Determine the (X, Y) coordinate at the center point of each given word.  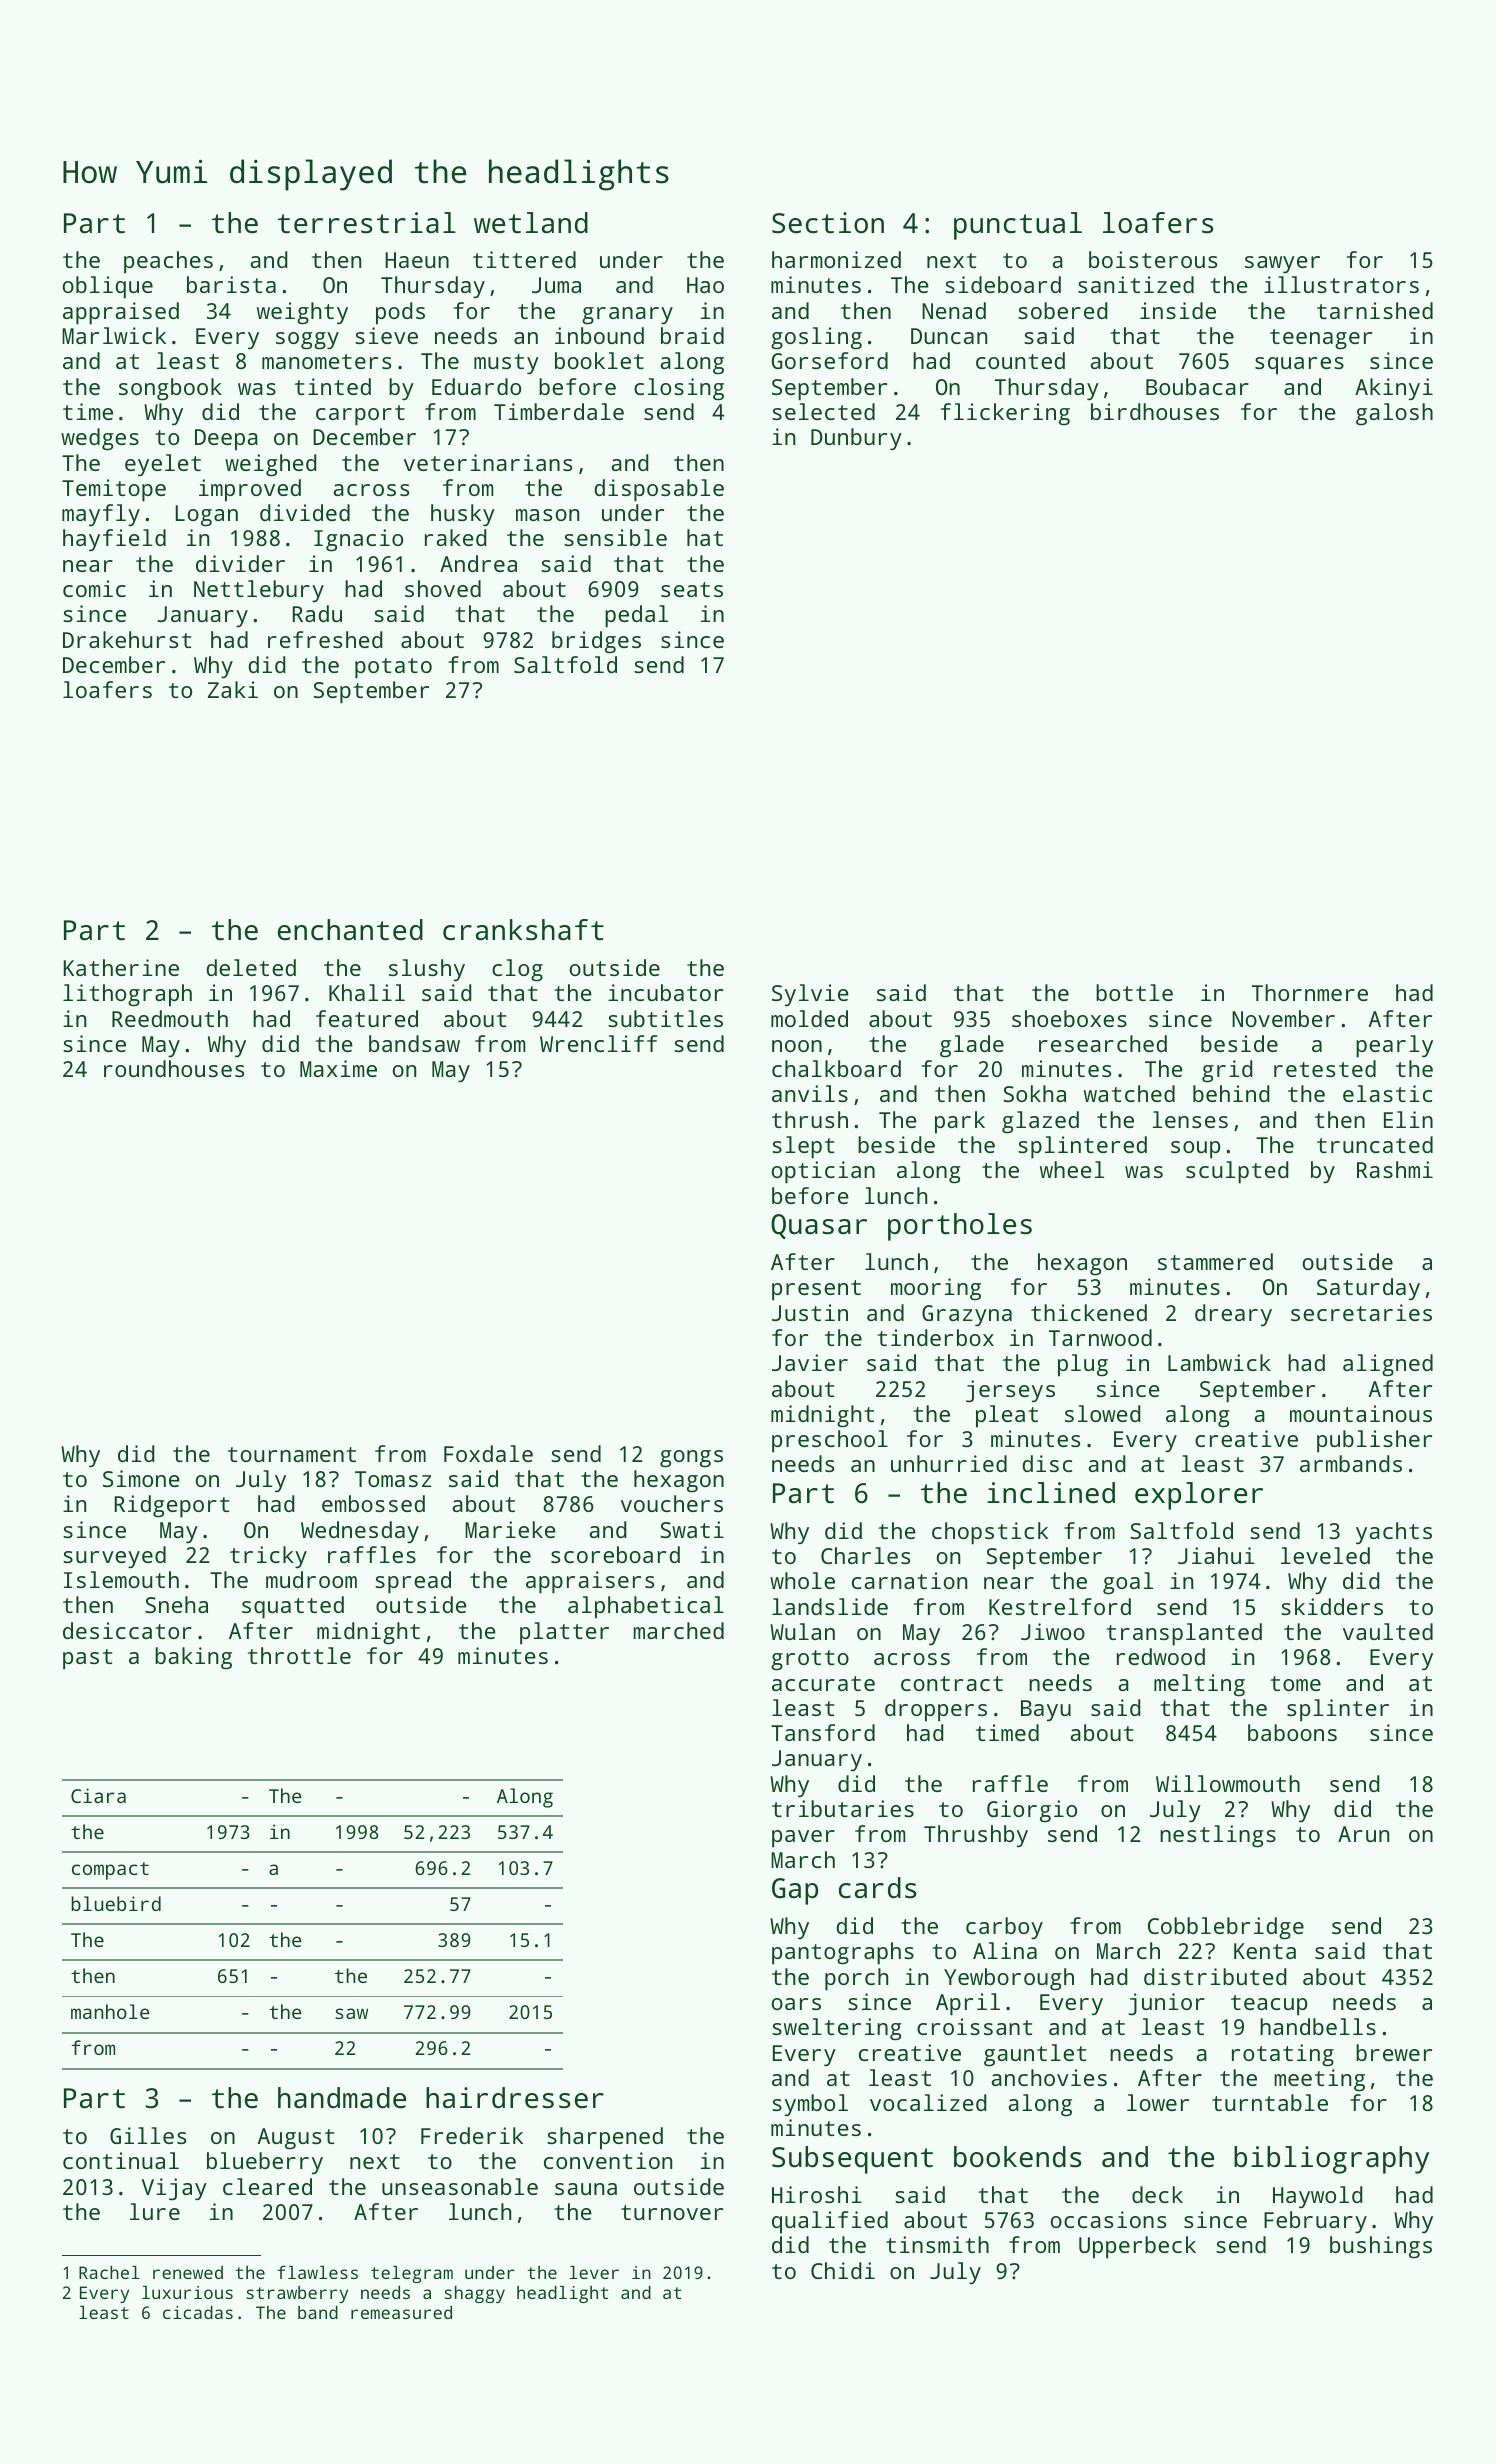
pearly (1394, 1046)
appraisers (590, 1582)
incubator (665, 992)
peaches (168, 262)
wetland (531, 223)
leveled (1325, 1555)
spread (413, 1582)
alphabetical (646, 1607)
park (960, 1122)
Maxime (338, 1068)
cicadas (198, 2312)
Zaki (233, 689)
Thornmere (1310, 992)
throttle (299, 1655)
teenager (1321, 339)
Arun (1363, 1834)
